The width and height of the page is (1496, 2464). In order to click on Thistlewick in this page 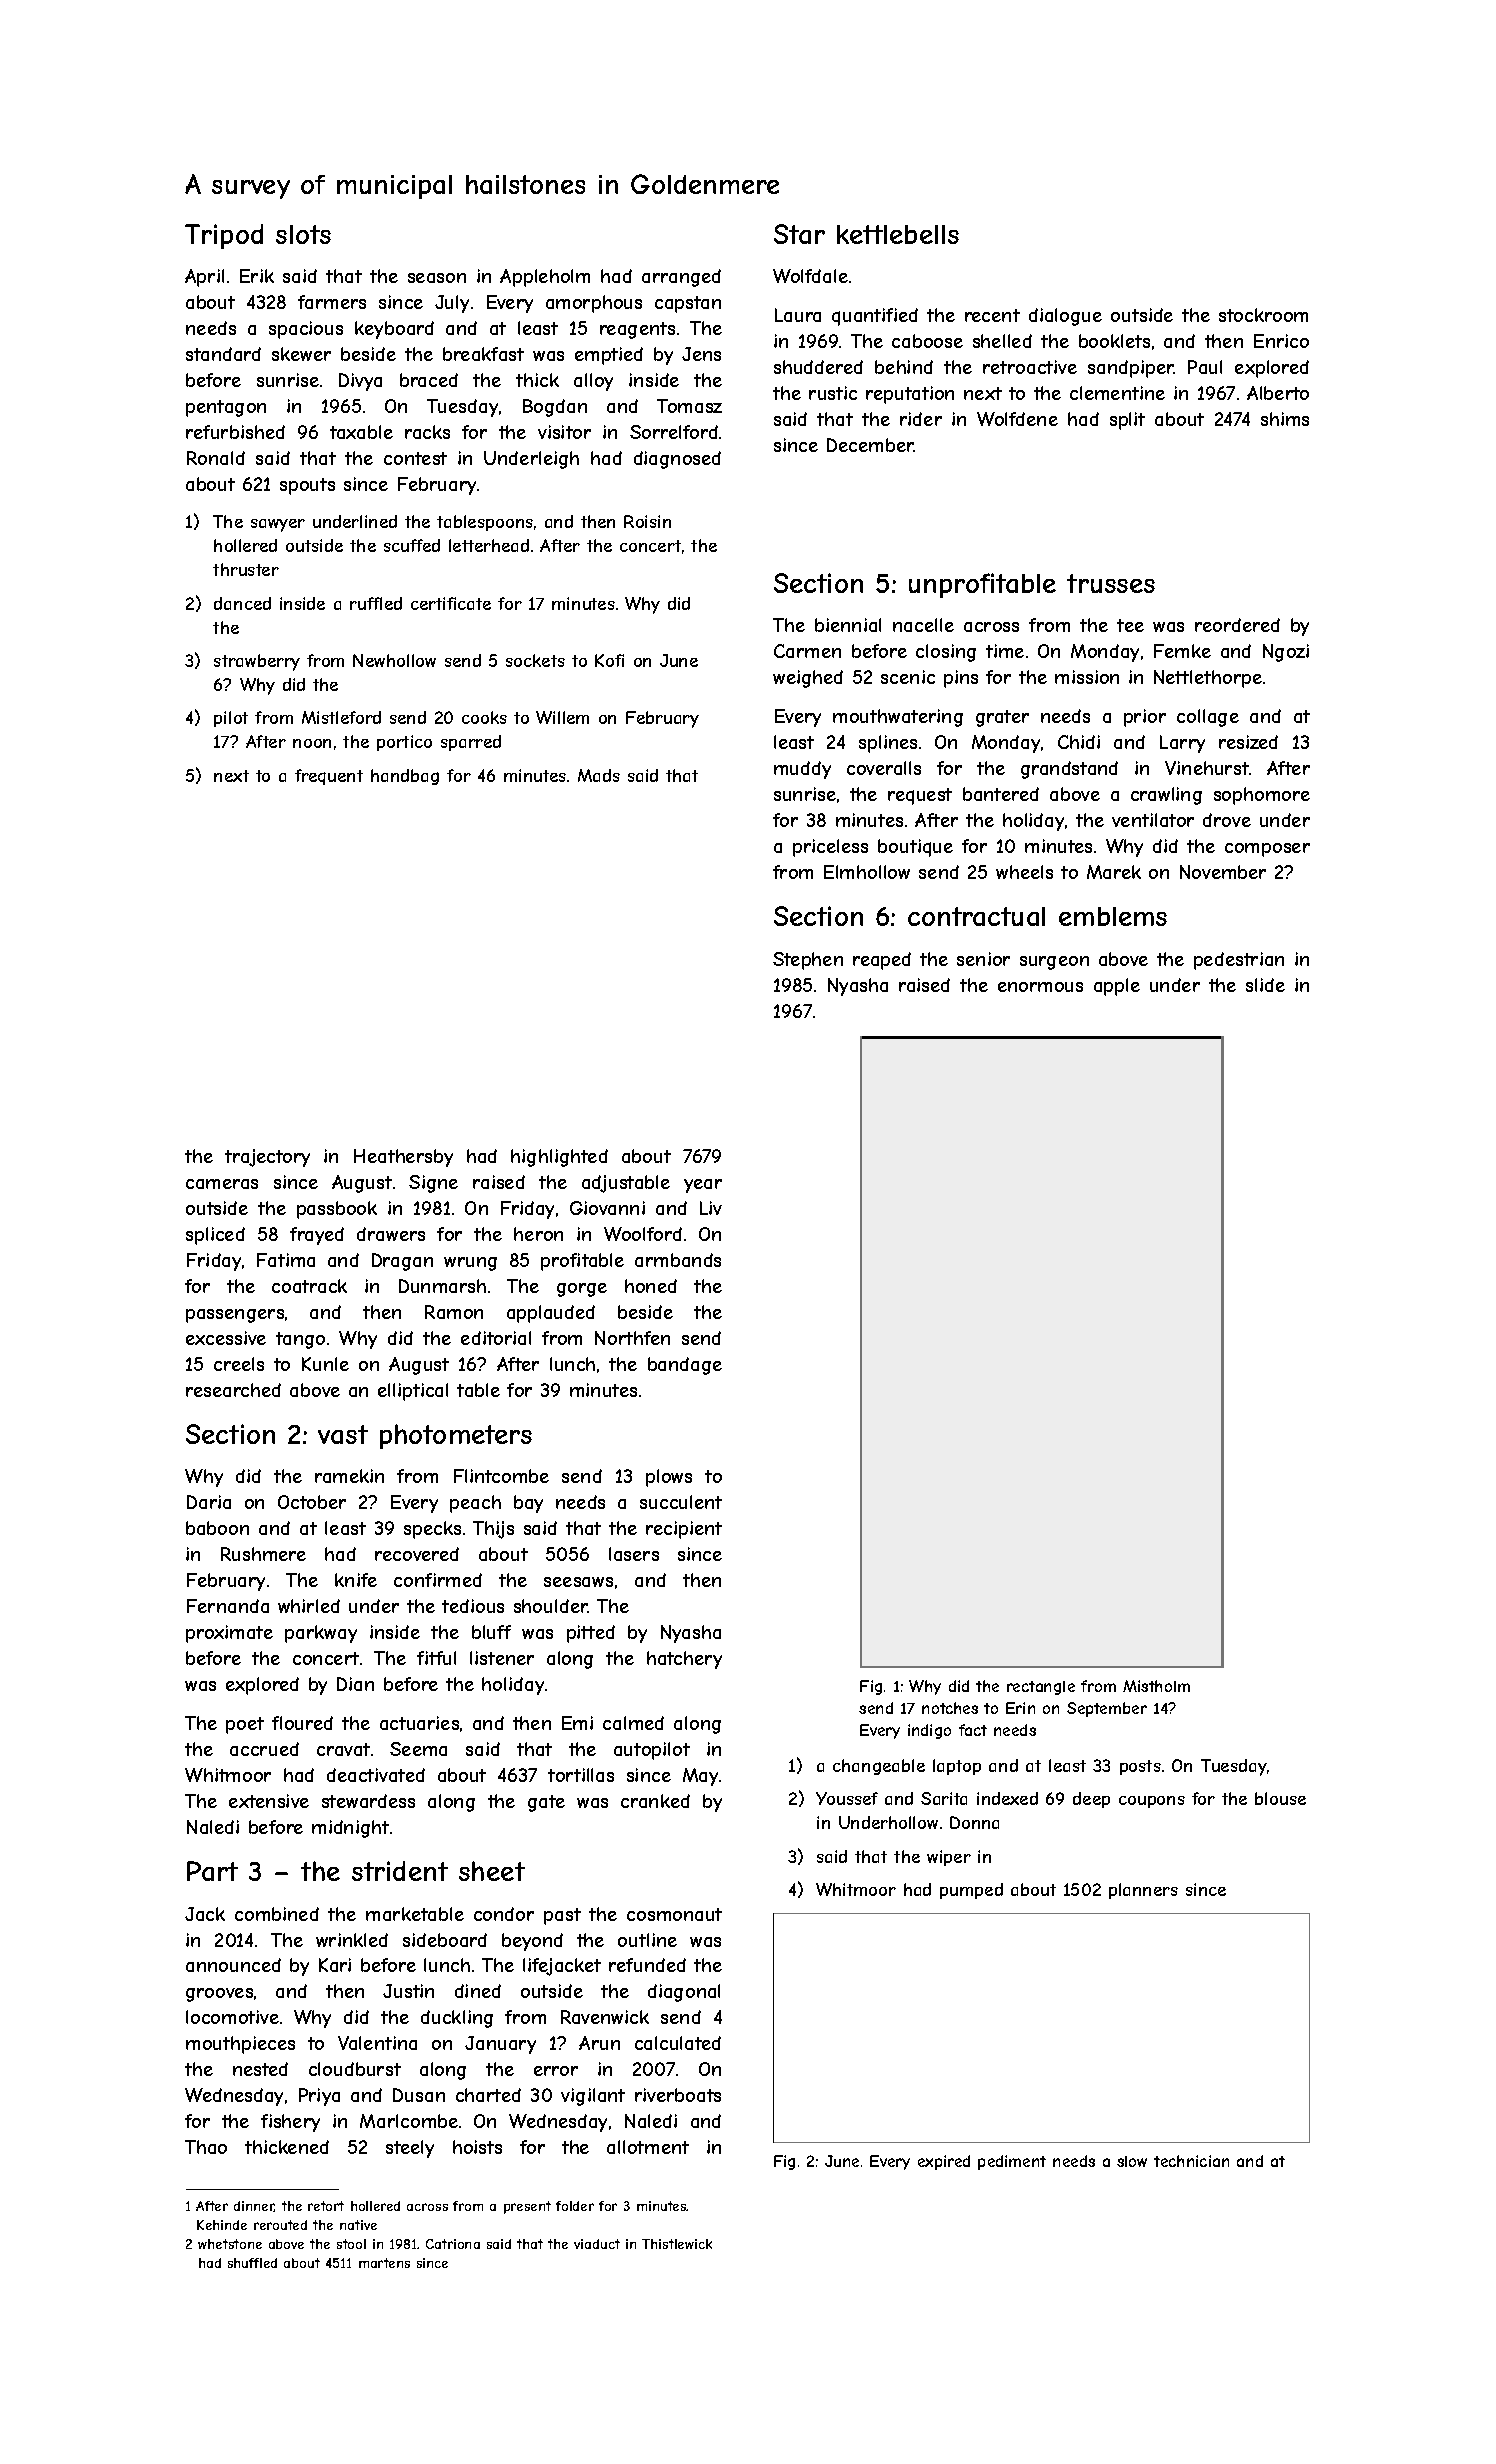, I will do `click(677, 2244)`.
